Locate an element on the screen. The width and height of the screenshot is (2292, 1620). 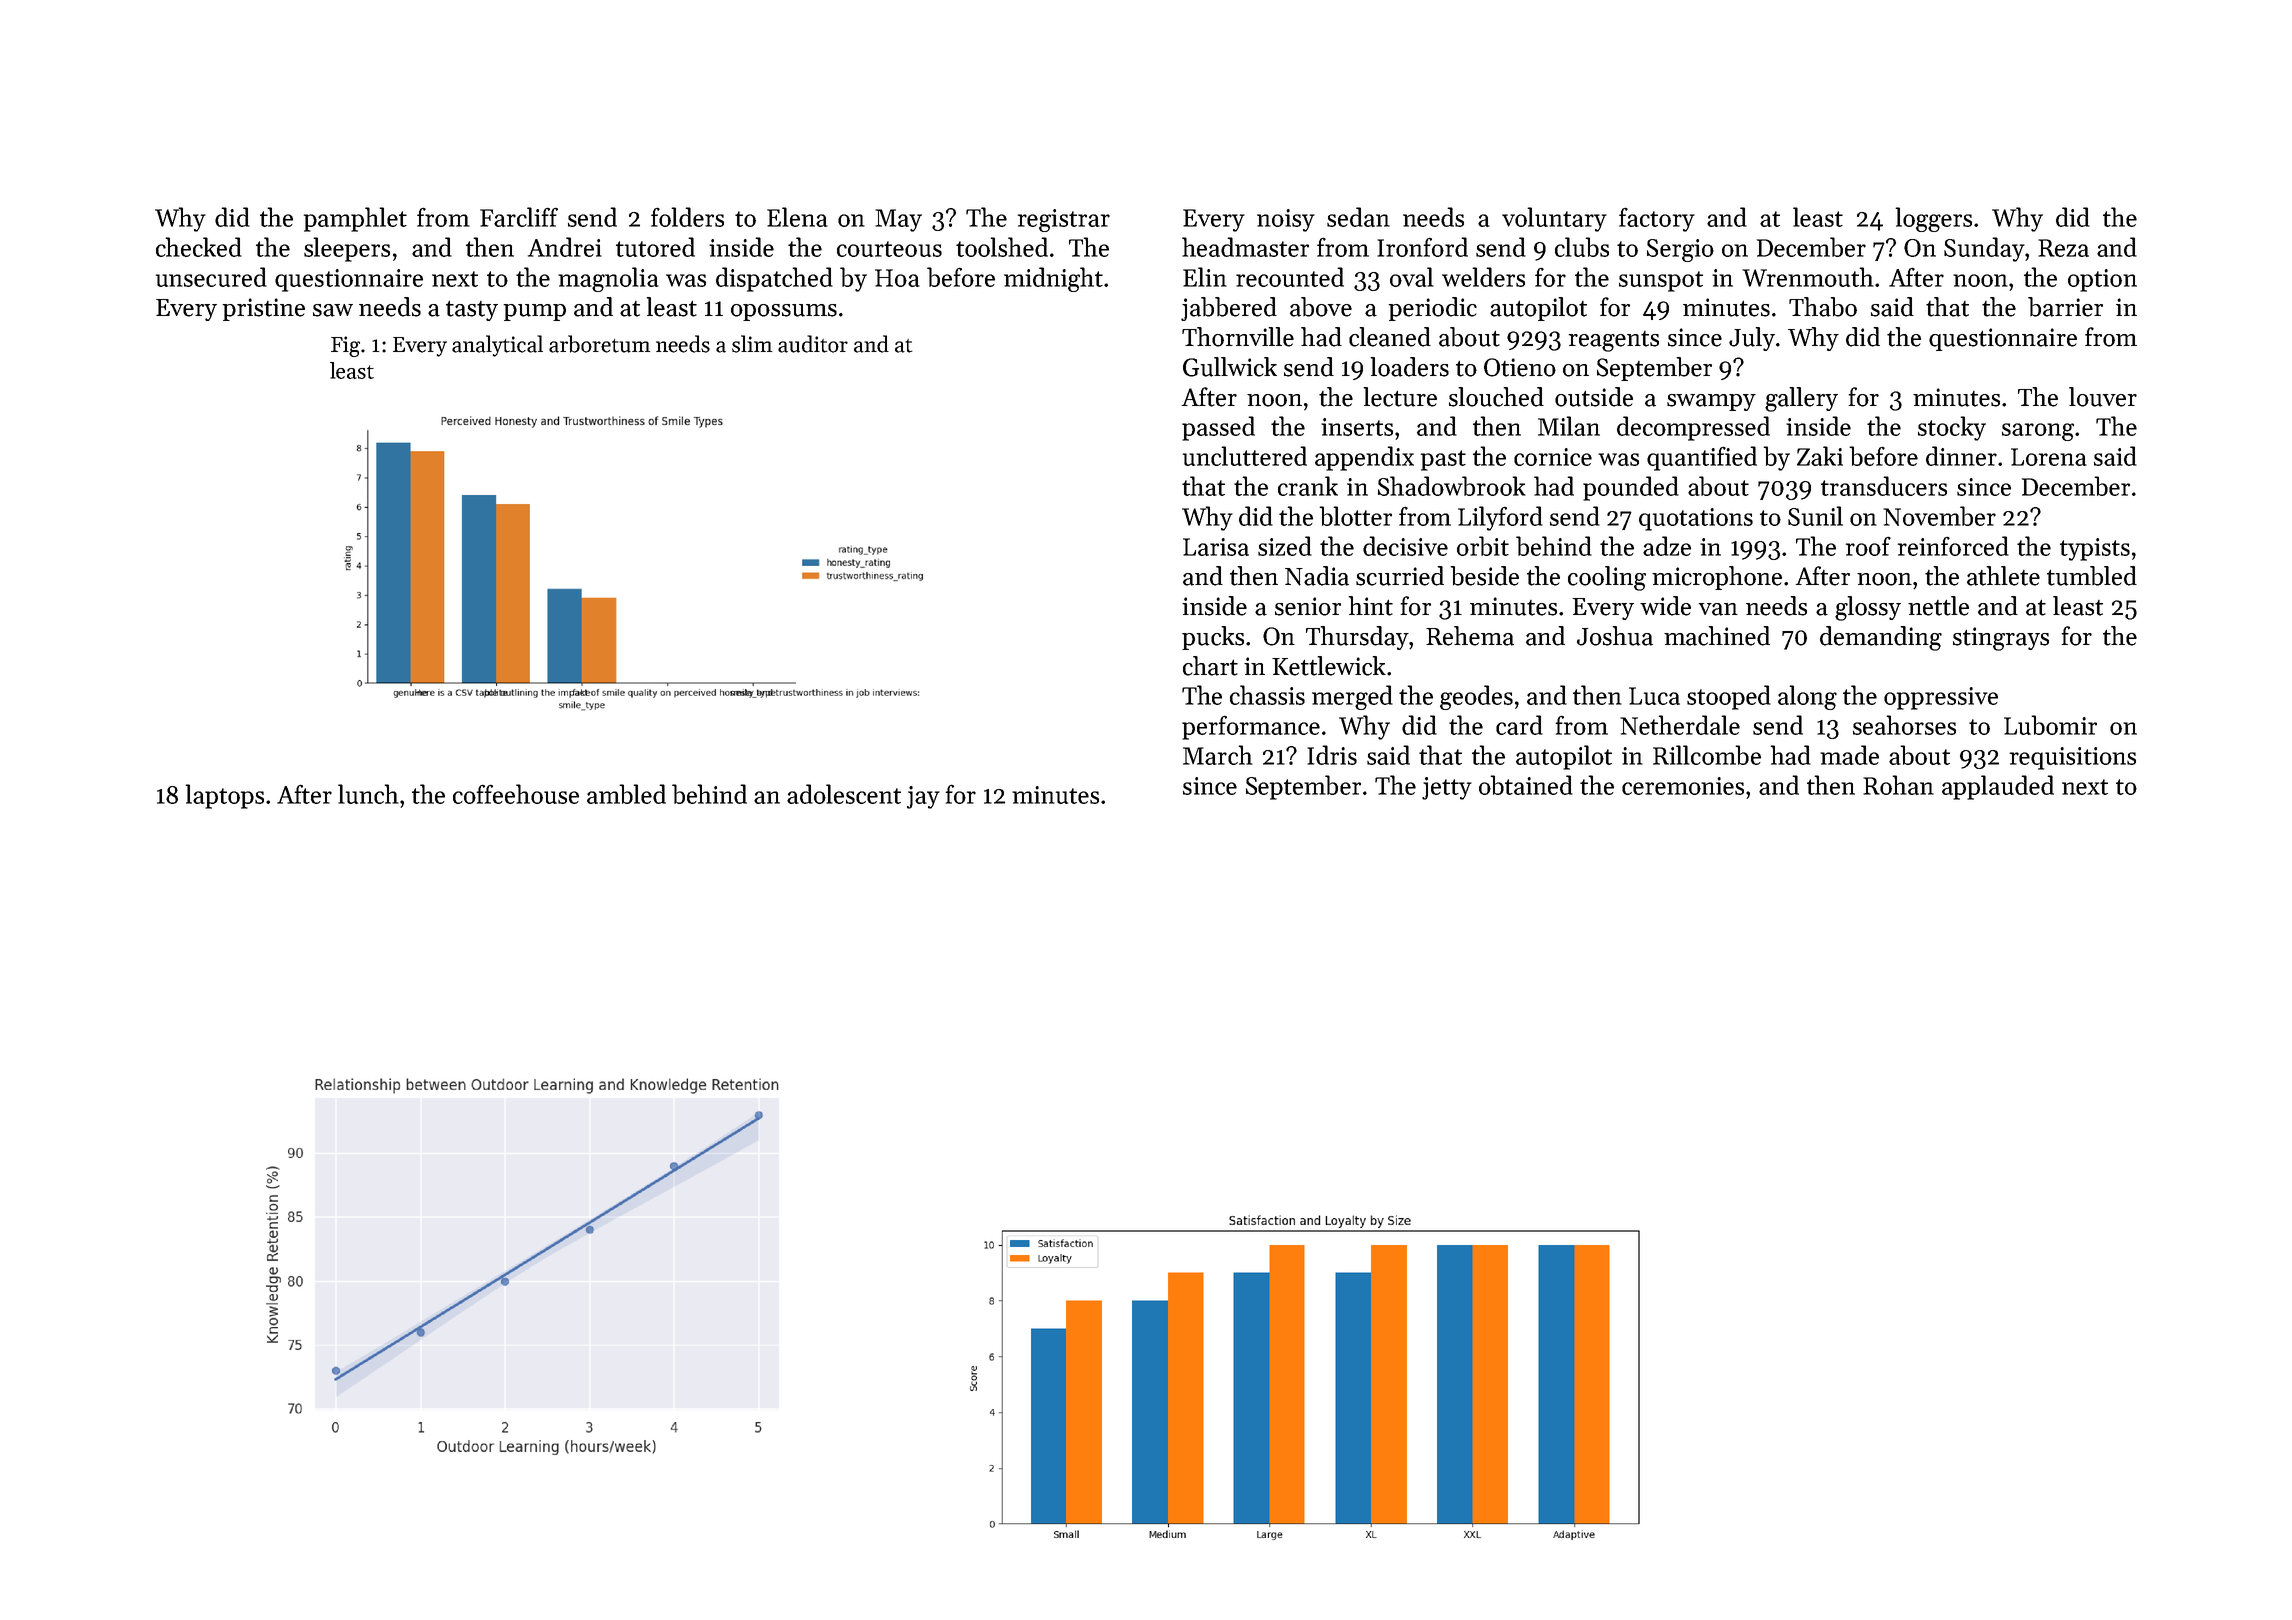
Larisa is located at coordinates (1216, 547).
